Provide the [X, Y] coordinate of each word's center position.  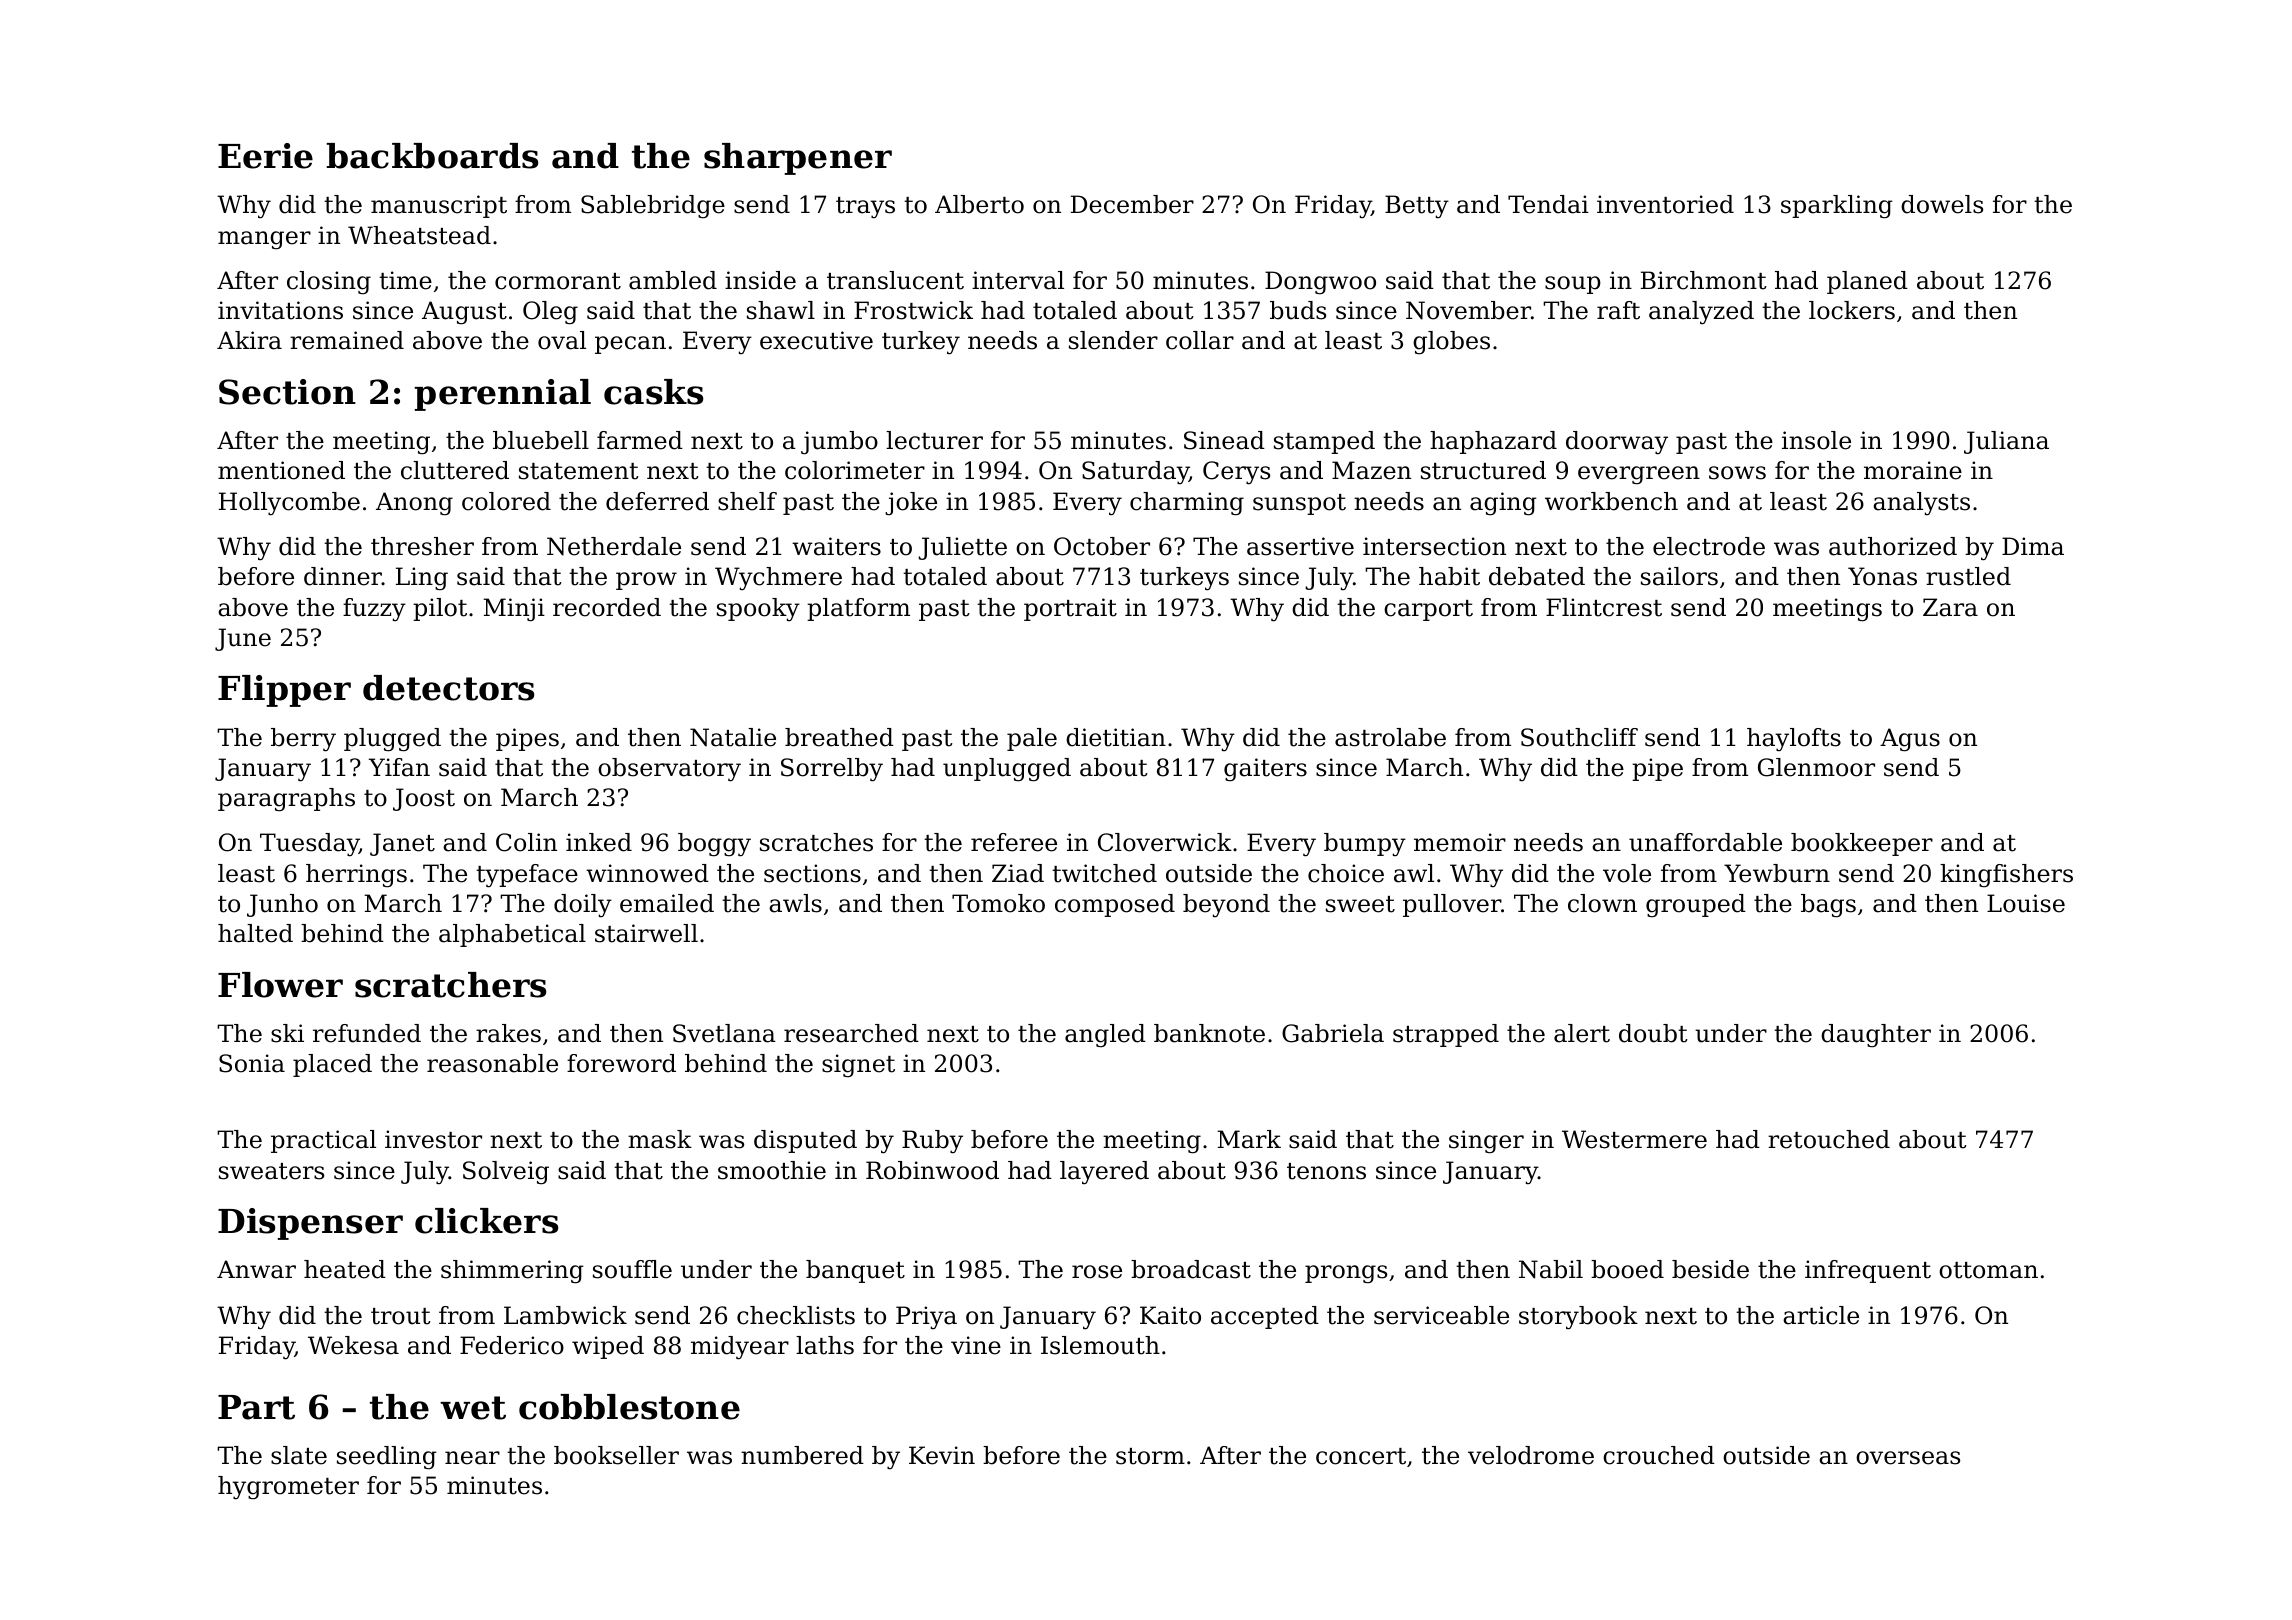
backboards [432, 156]
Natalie [733, 737]
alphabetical [512, 935]
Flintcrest [1604, 607]
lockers [1852, 310]
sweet [1360, 904]
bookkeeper [1862, 844]
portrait [1070, 609]
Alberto [979, 204]
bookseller [616, 1455]
